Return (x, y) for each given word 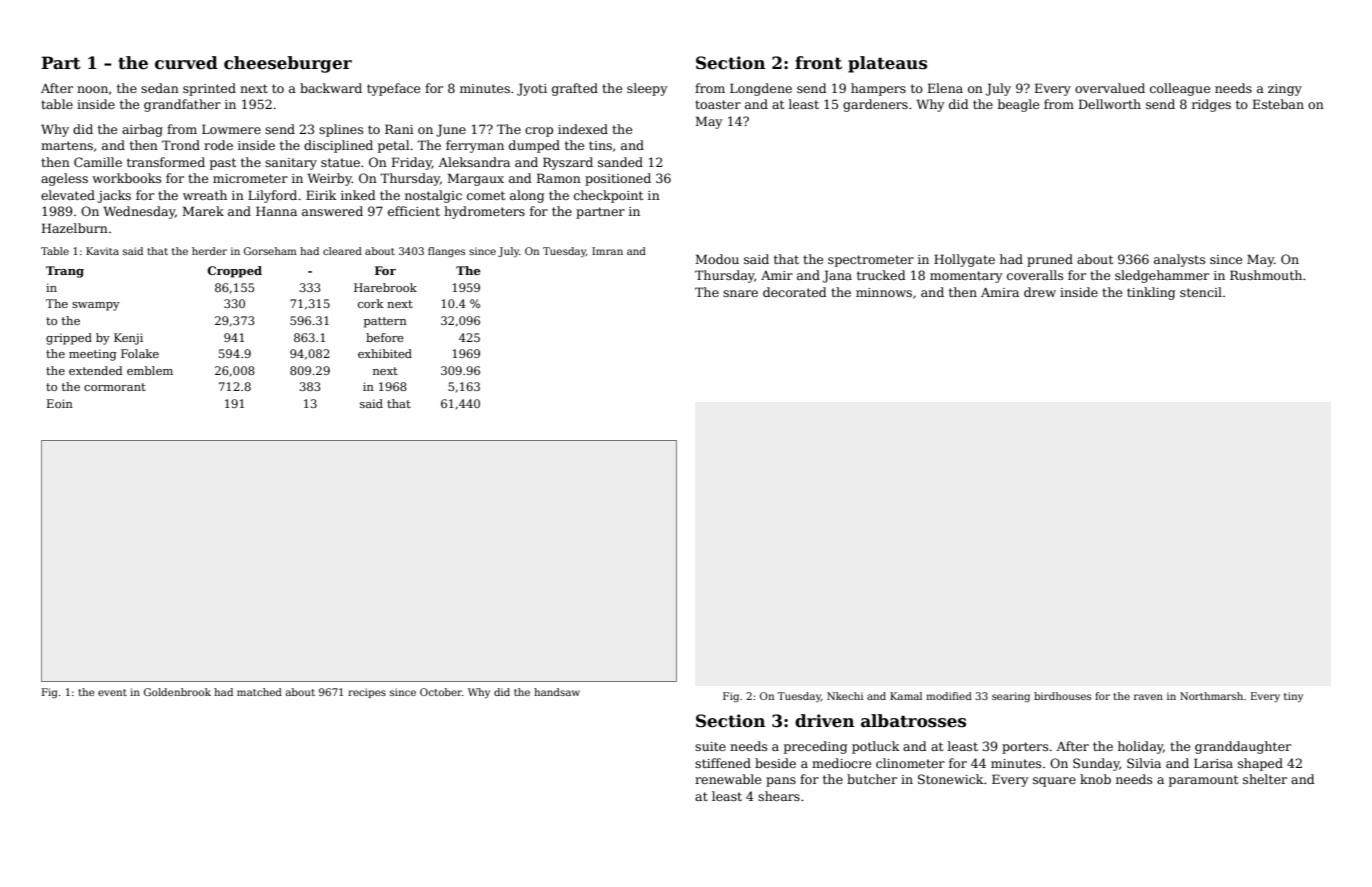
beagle (1018, 105)
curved (186, 63)
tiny (1293, 697)
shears (779, 796)
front (818, 63)
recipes (367, 693)
